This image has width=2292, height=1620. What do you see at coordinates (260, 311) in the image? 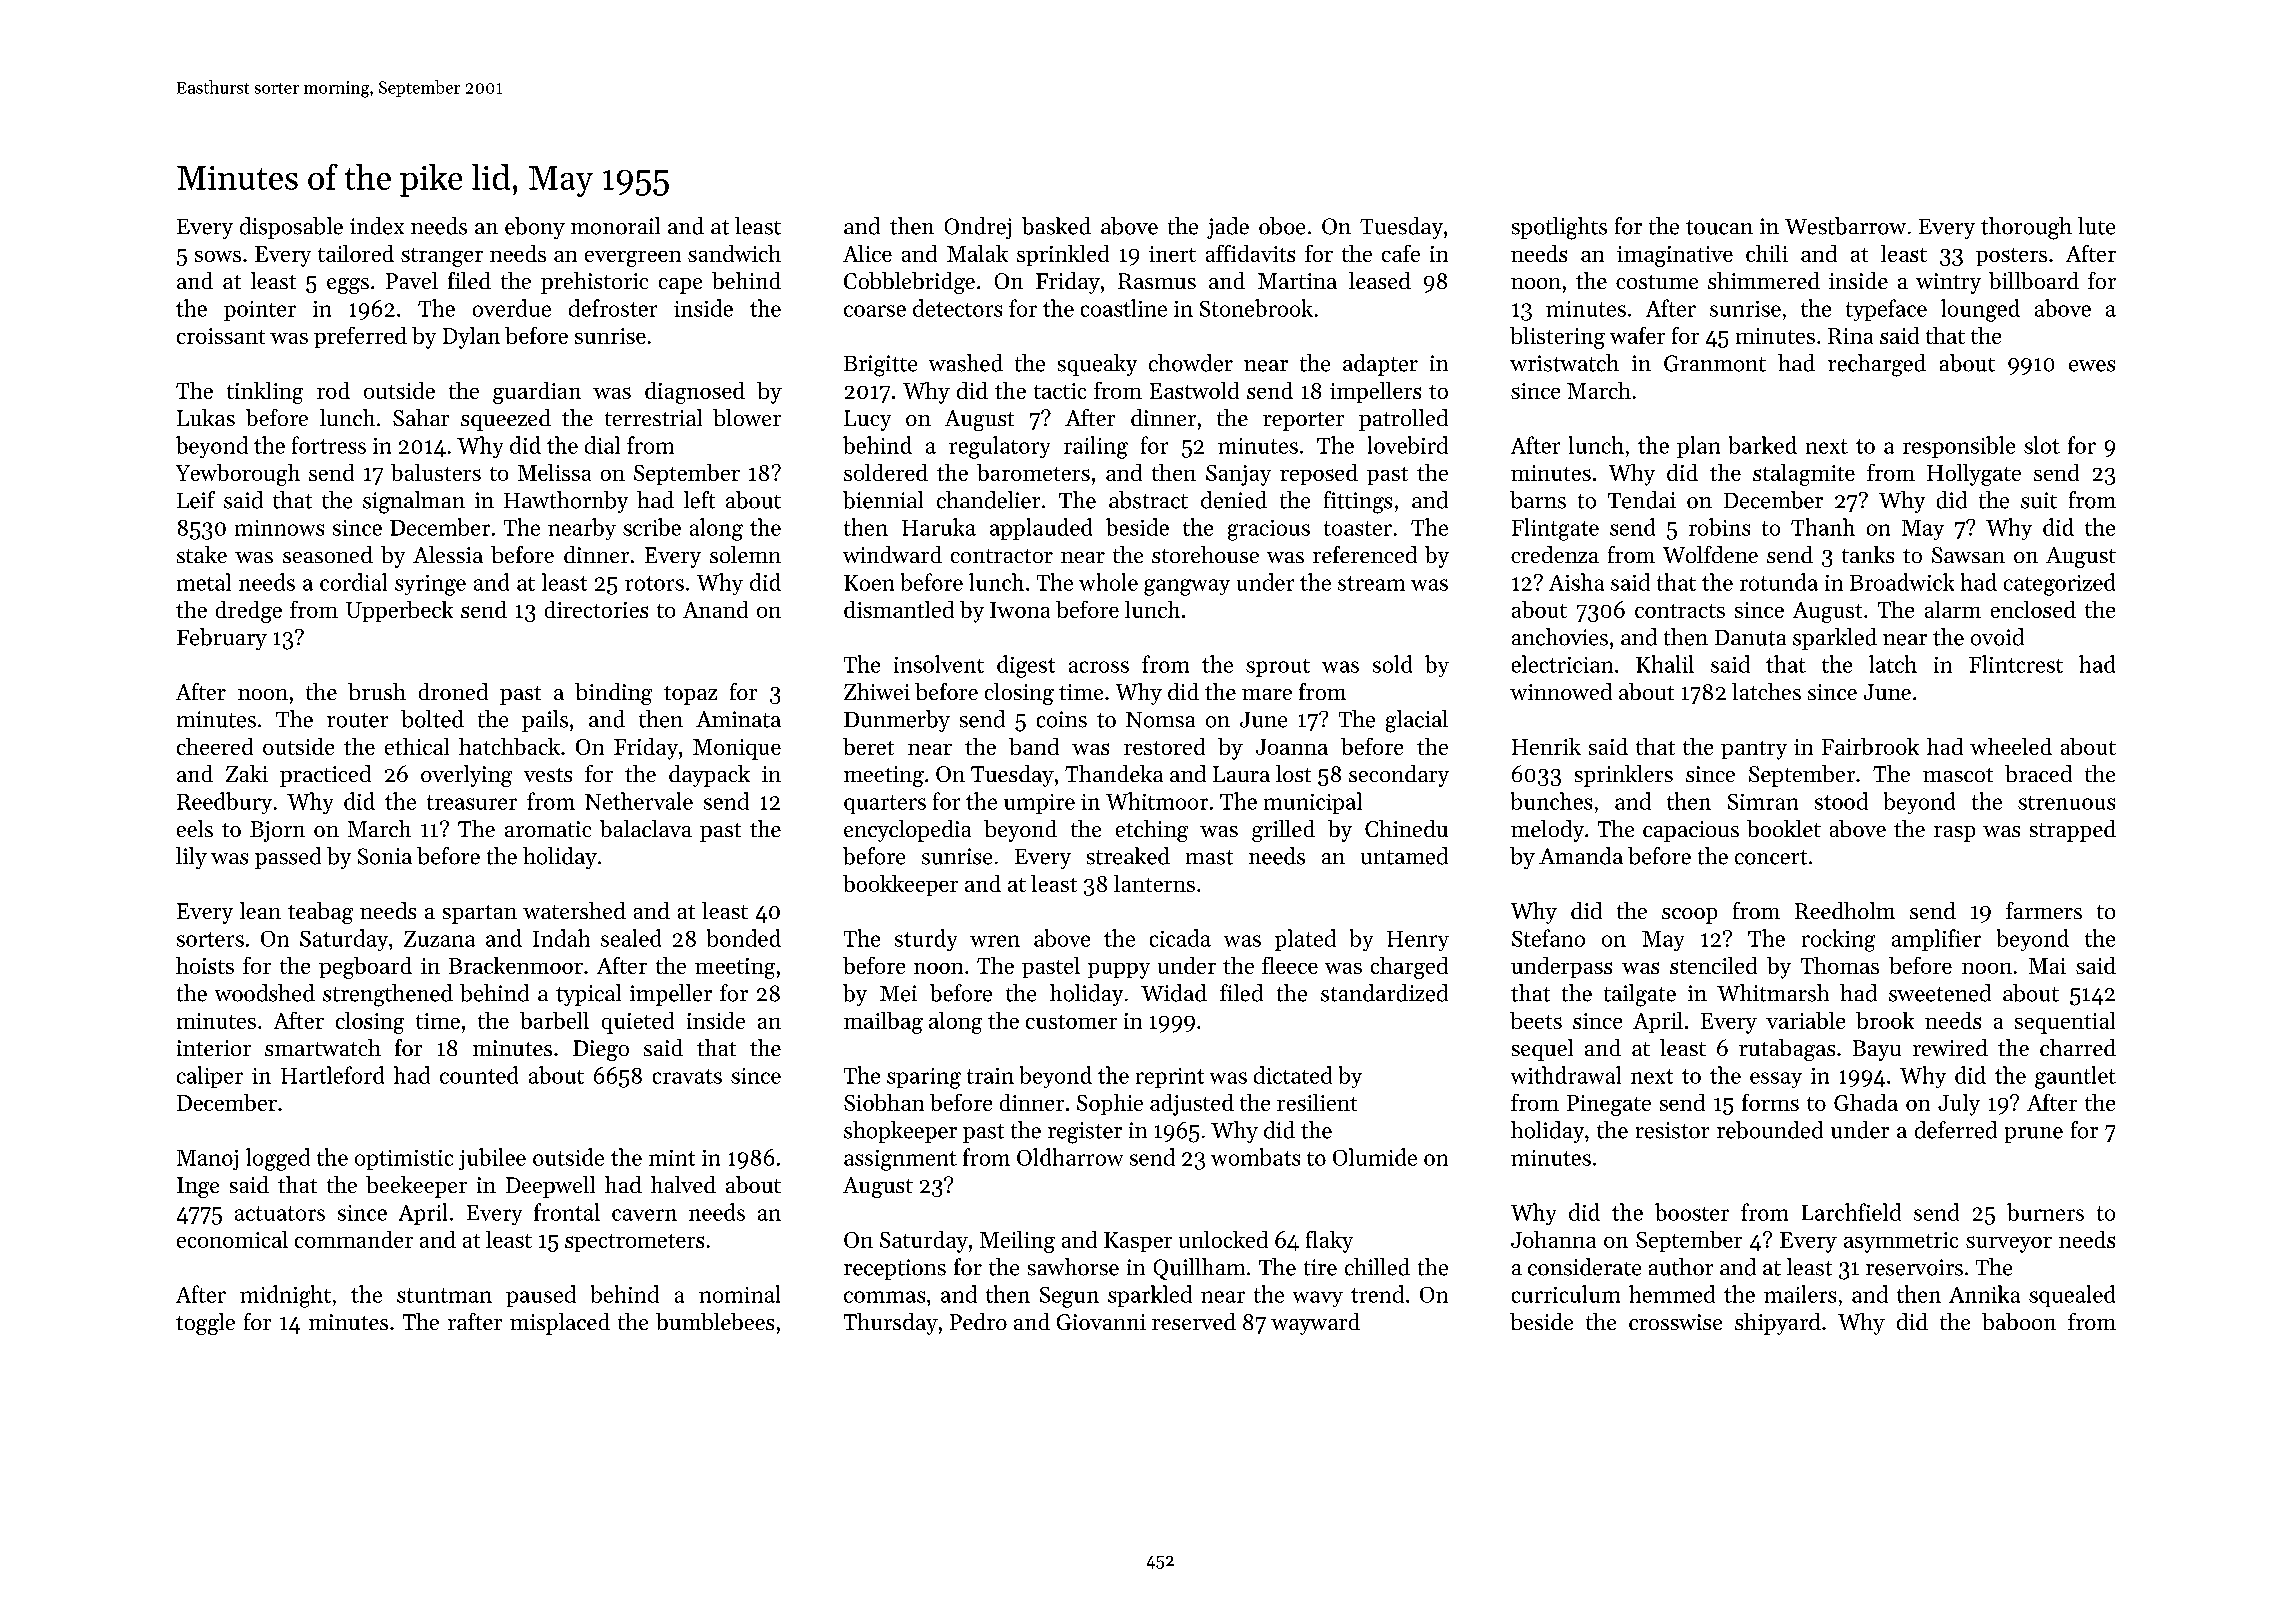
I see `pointer` at bounding box center [260, 311].
